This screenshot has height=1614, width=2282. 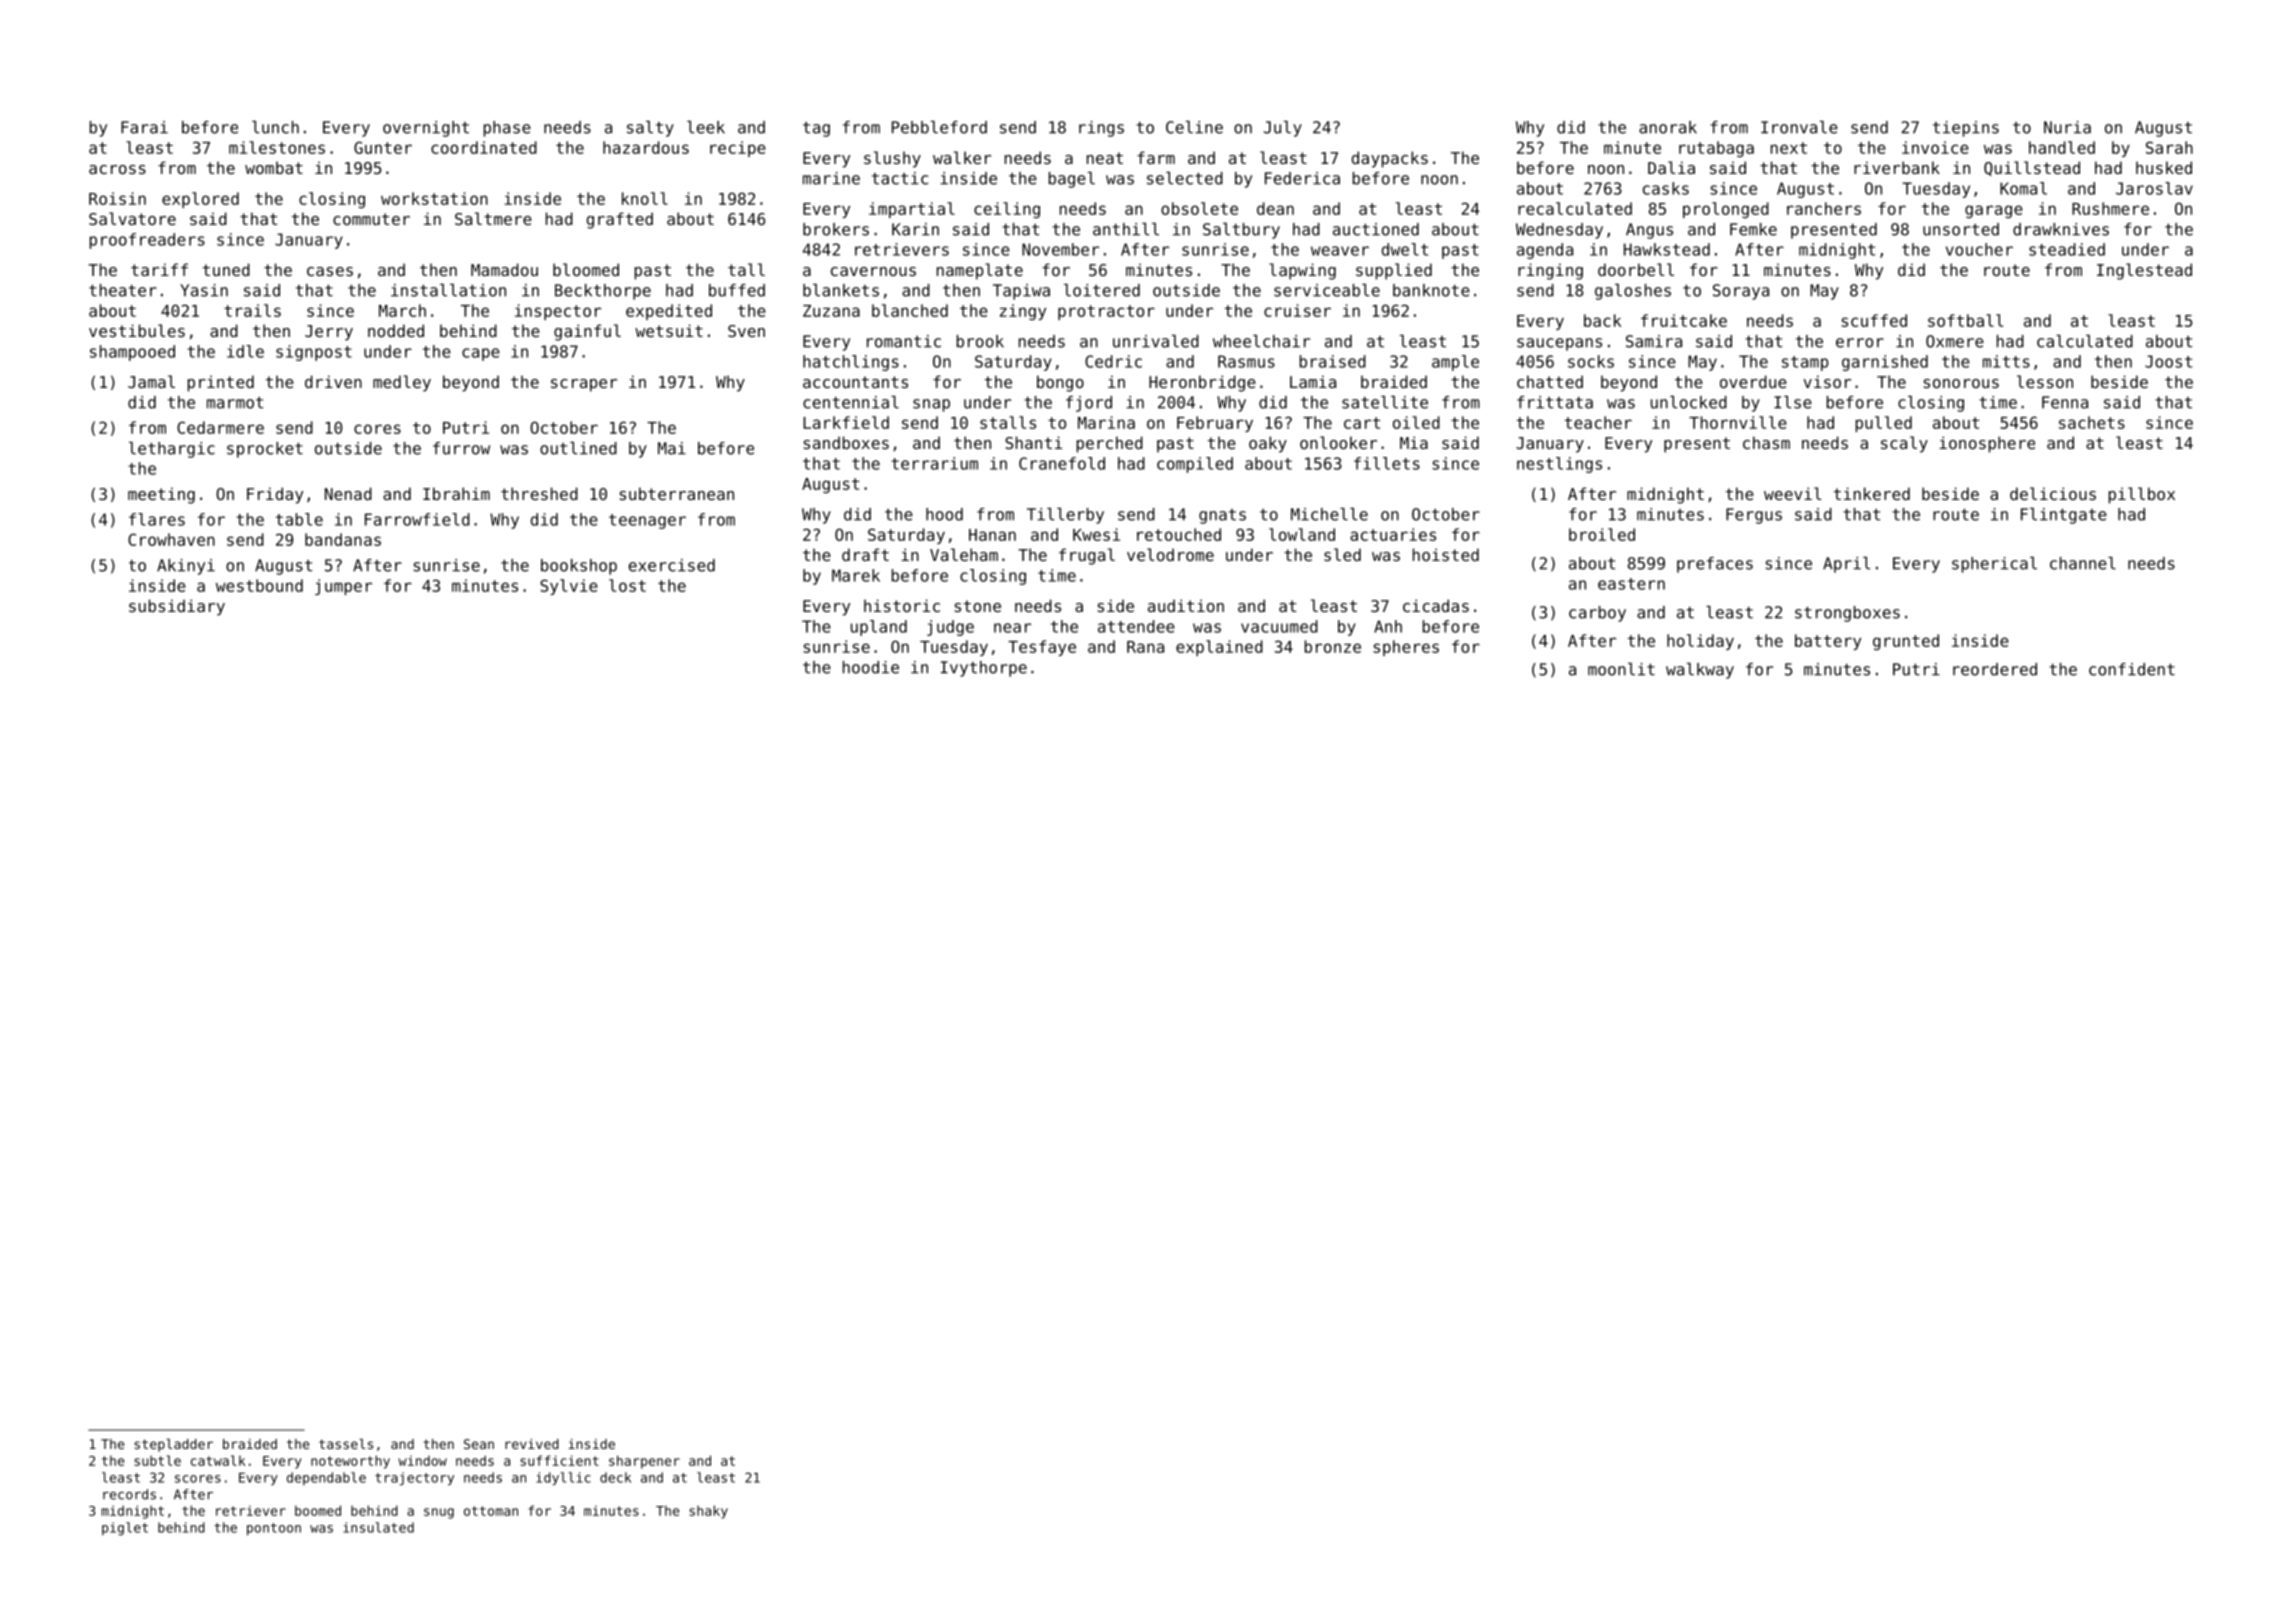 I want to click on sharpener, so click(x=644, y=1462).
